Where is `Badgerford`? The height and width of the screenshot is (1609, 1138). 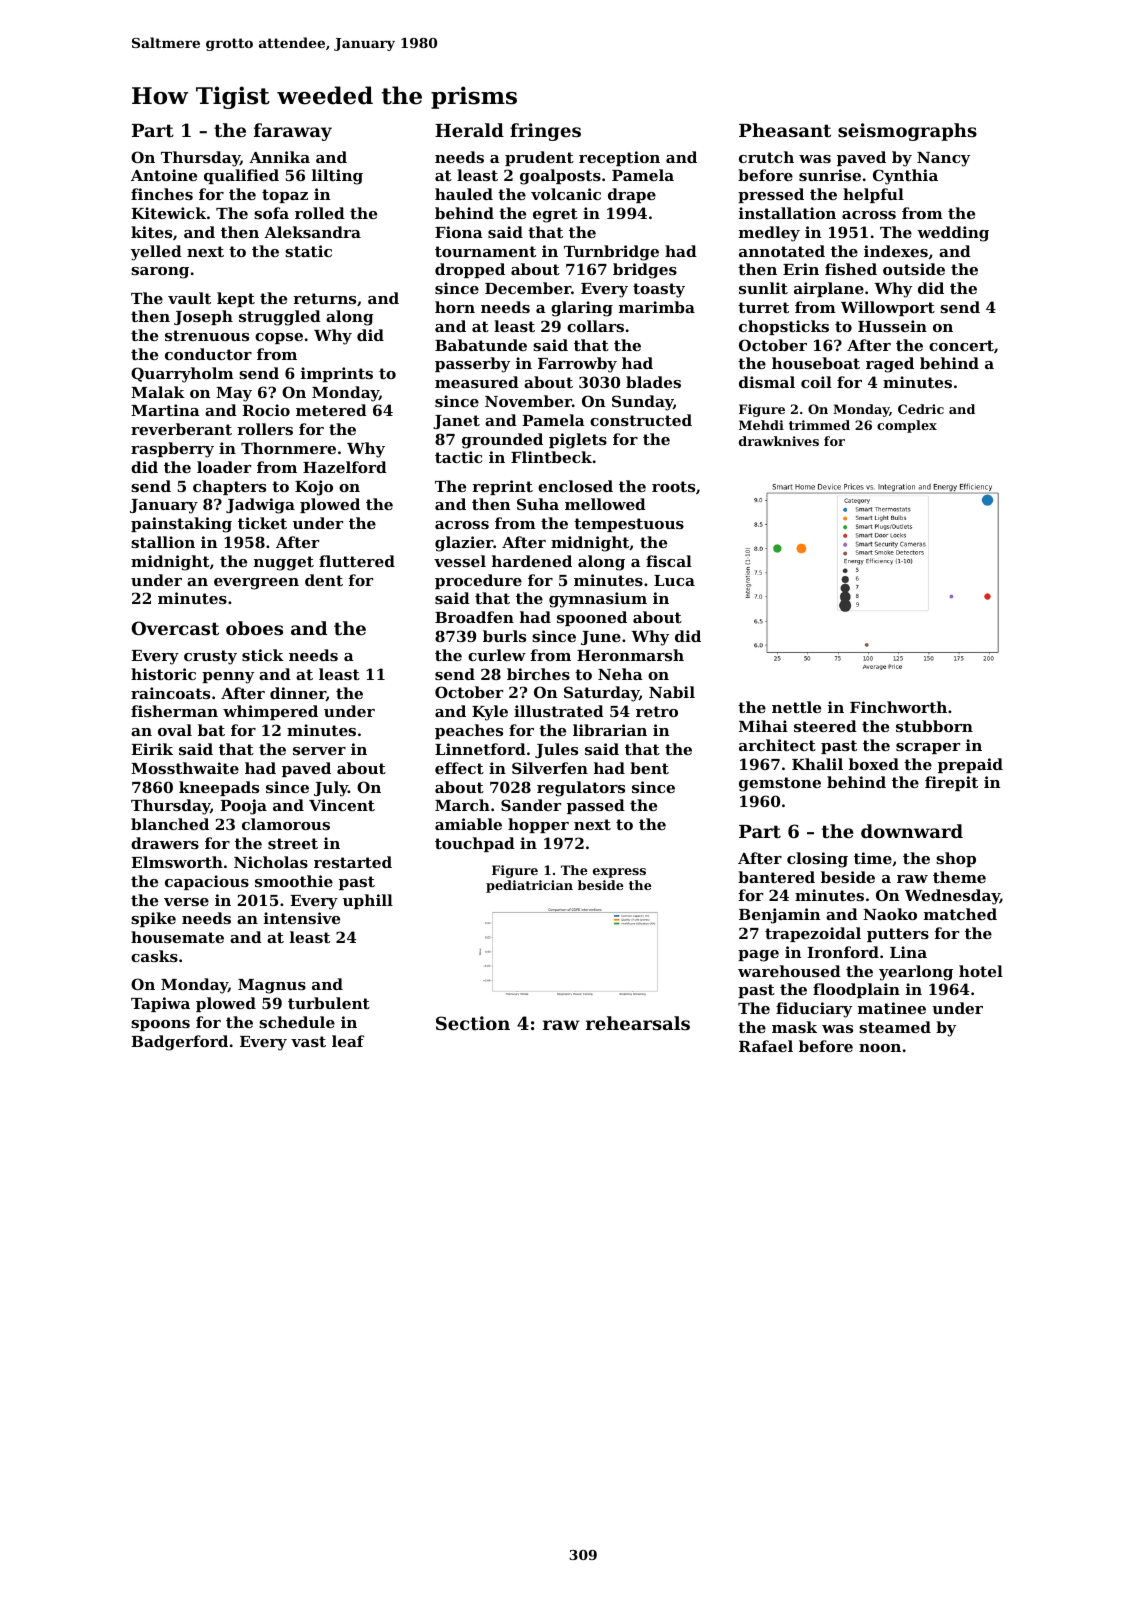 Badgerford is located at coordinates (179, 1043).
